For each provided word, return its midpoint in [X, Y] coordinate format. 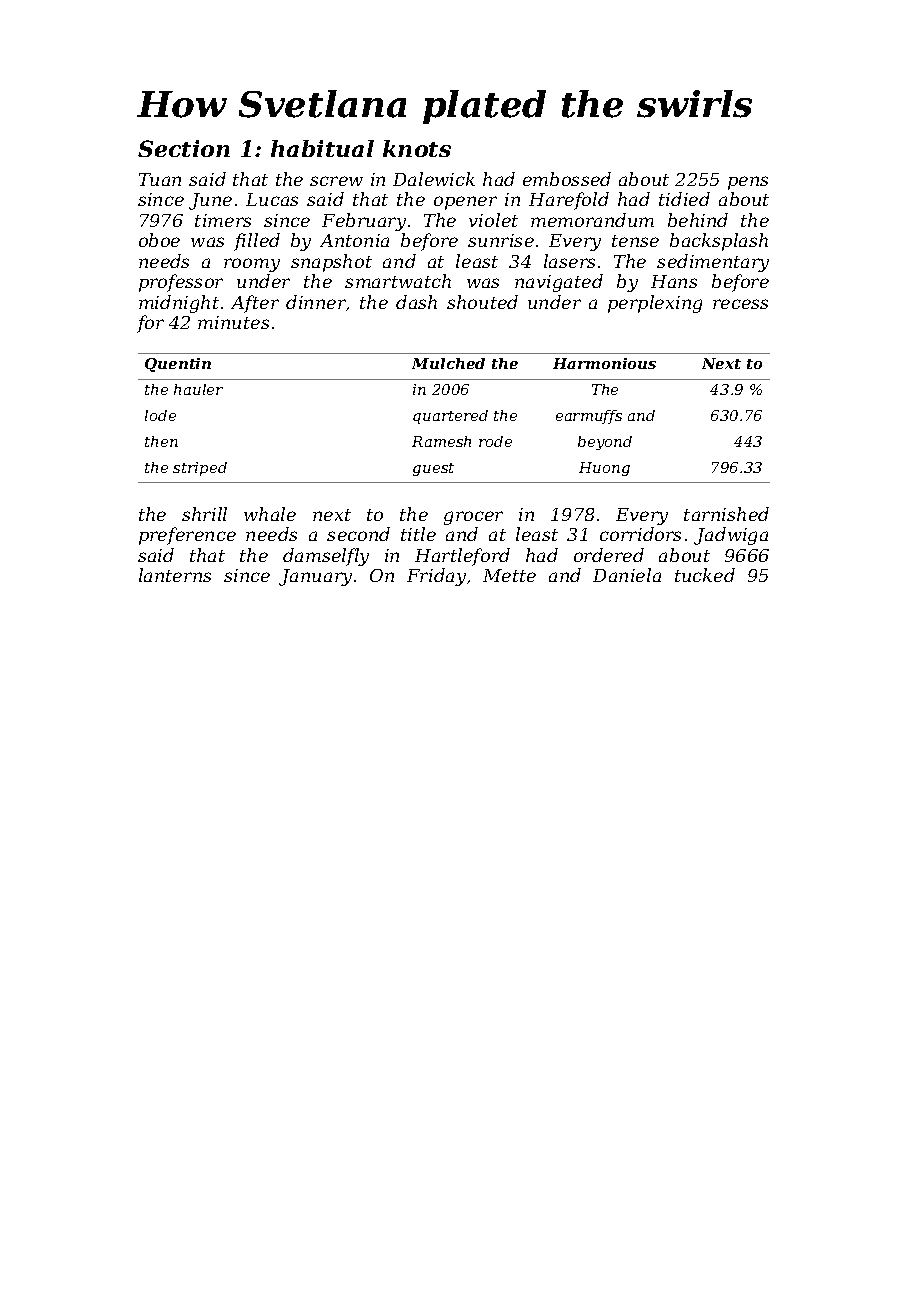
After [255, 304]
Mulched [448, 363]
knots [417, 148]
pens [748, 183]
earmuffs [589, 417]
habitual [322, 148]
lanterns [175, 575]
